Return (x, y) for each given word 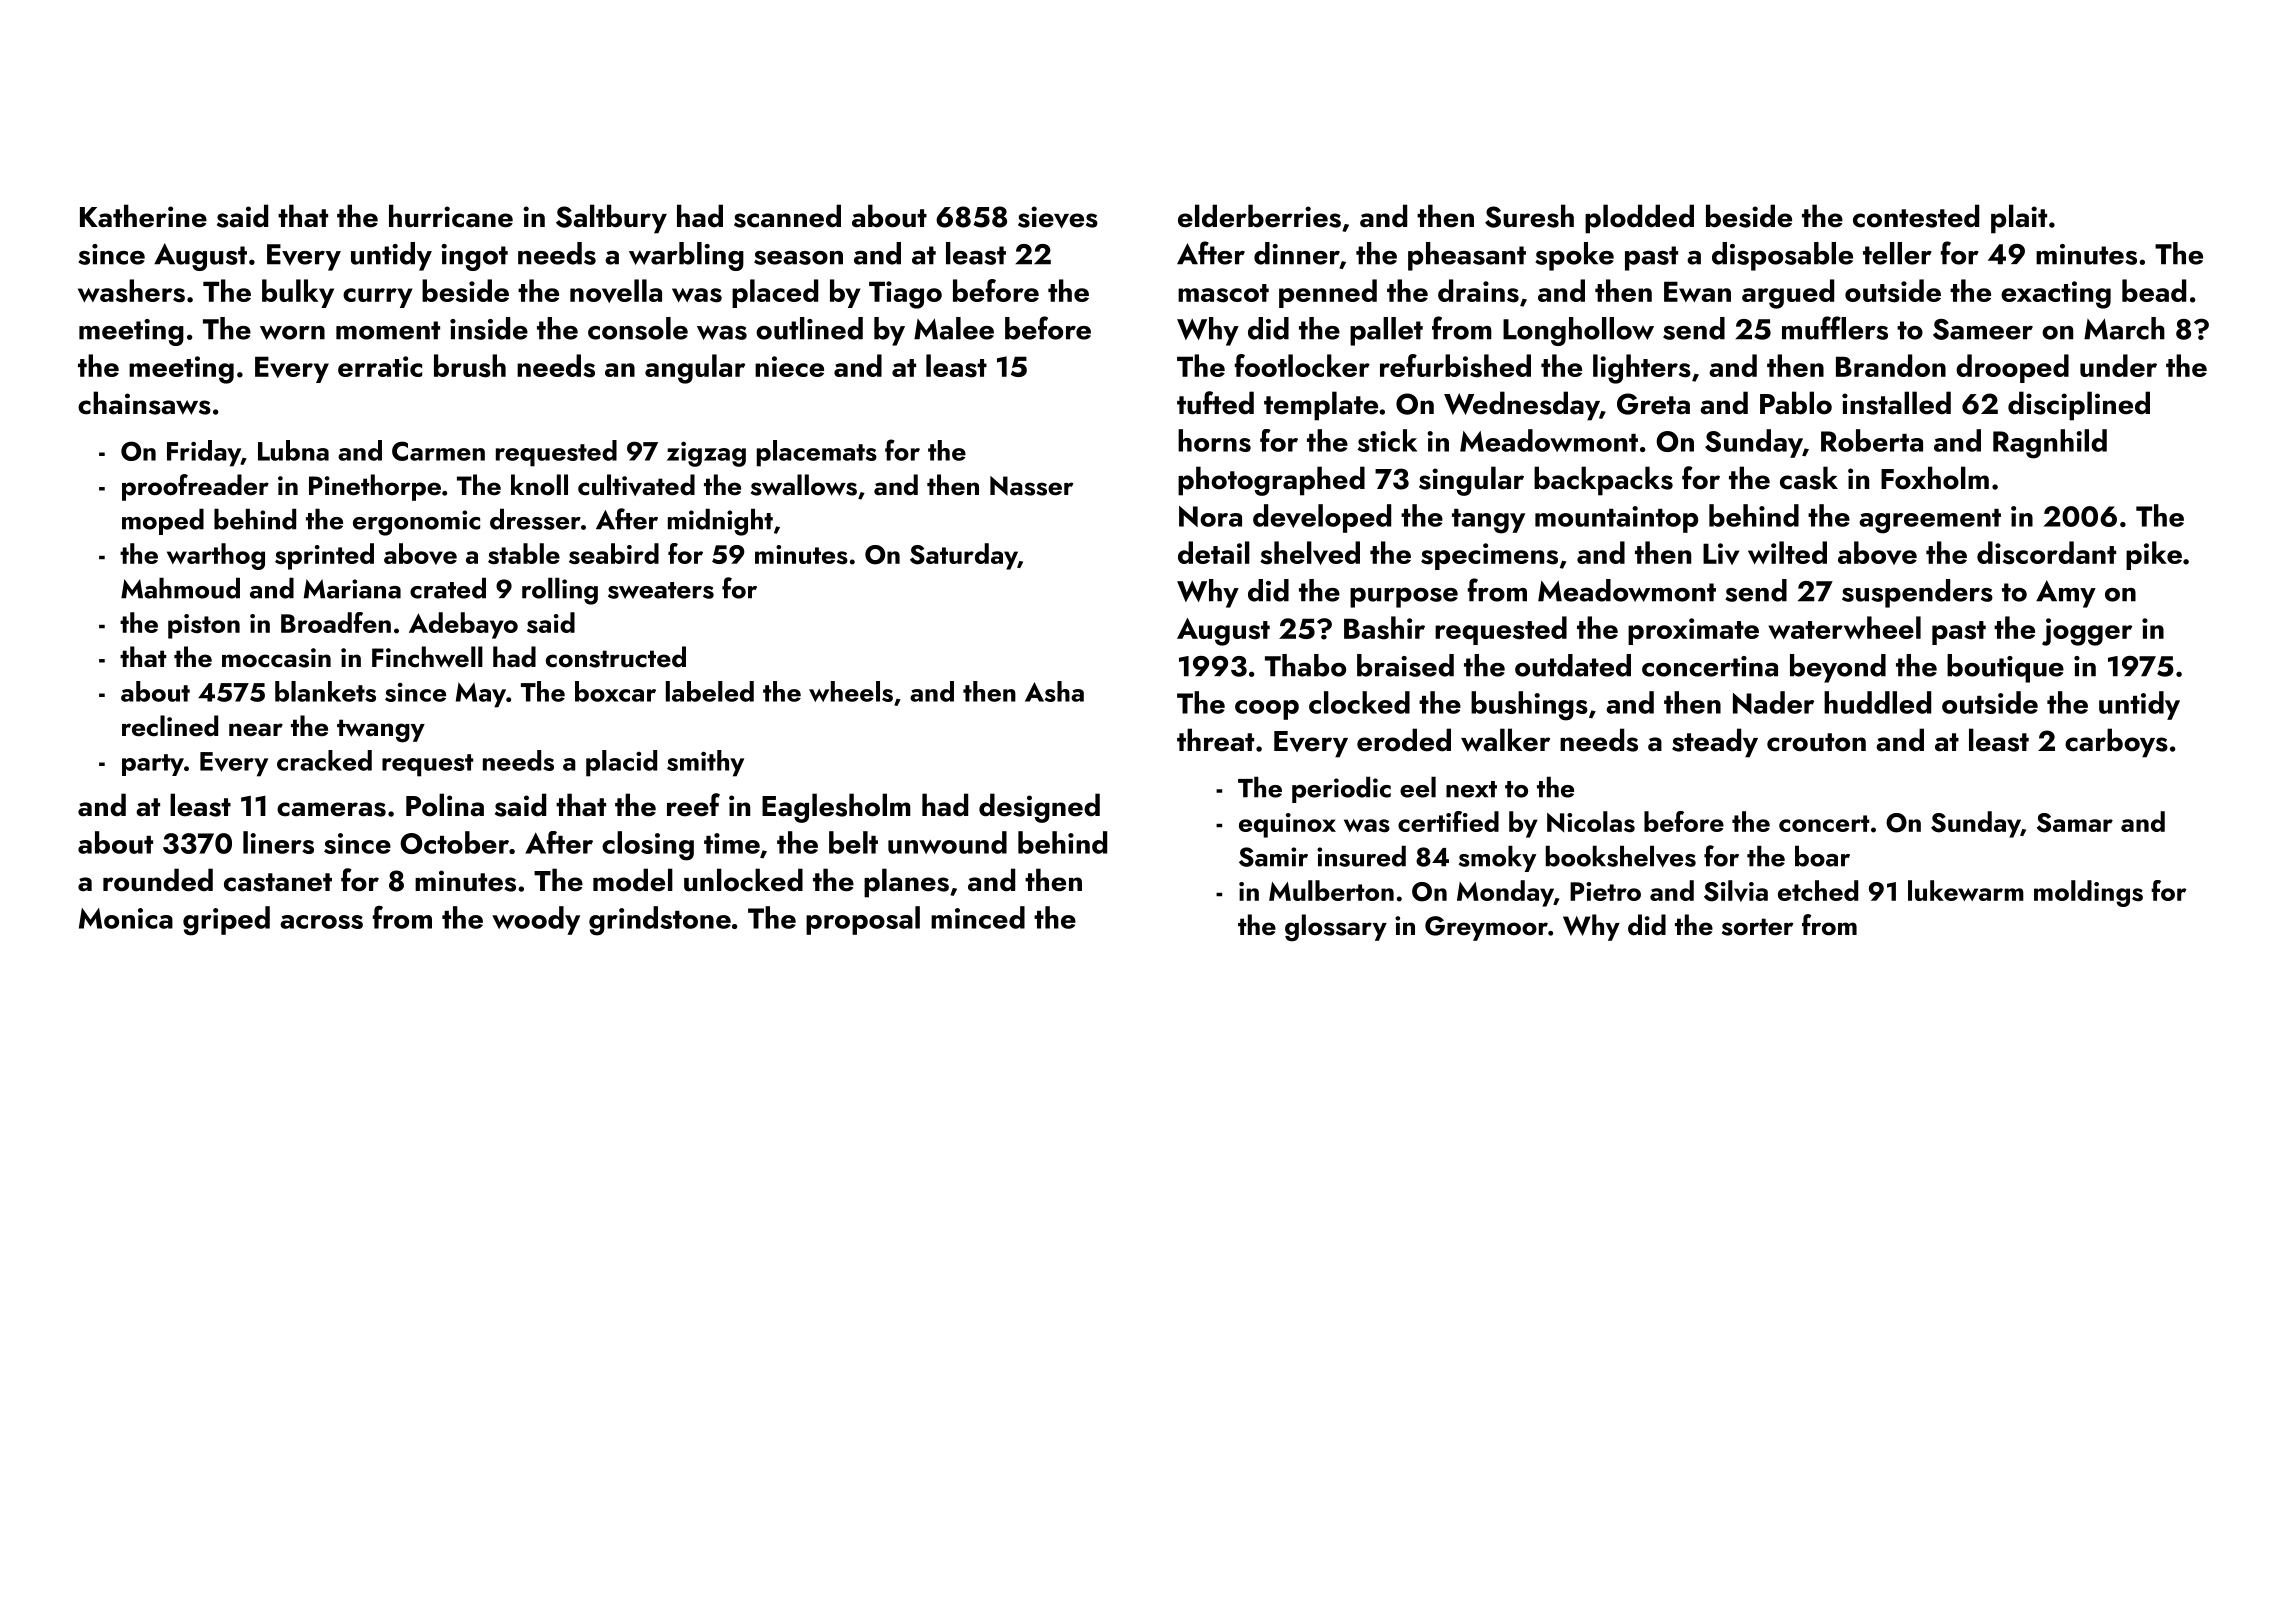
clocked (1359, 702)
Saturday (964, 556)
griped (226, 921)
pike (2154, 555)
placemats (817, 453)
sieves (1058, 217)
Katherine (143, 216)
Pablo (1796, 403)
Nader (1773, 702)
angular (695, 369)
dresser (535, 519)
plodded (1639, 219)
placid (621, 763)
